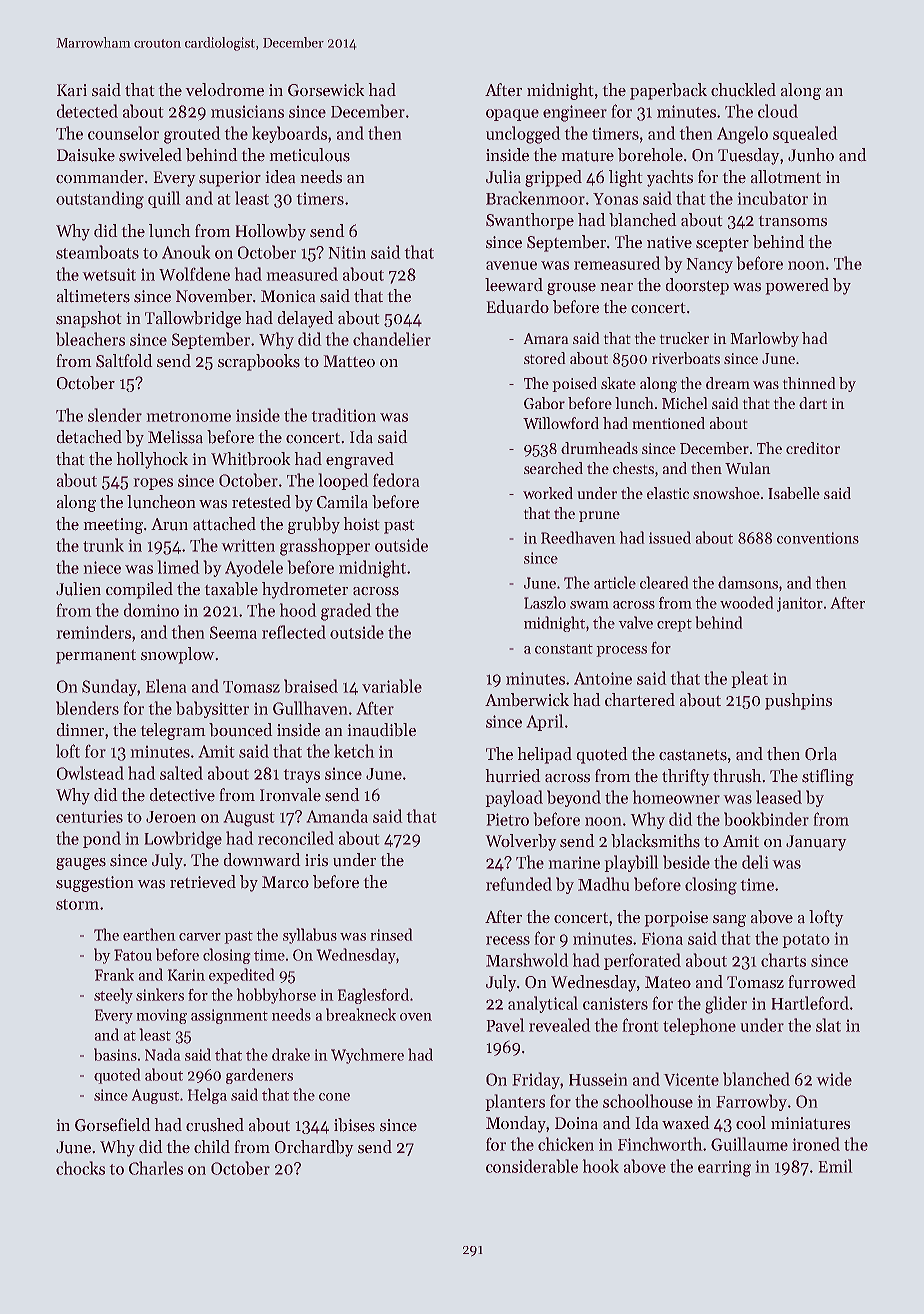  What do you see at coordinates (115, 415) in the image?
I see `slender` at bounding box center [115, 415].
